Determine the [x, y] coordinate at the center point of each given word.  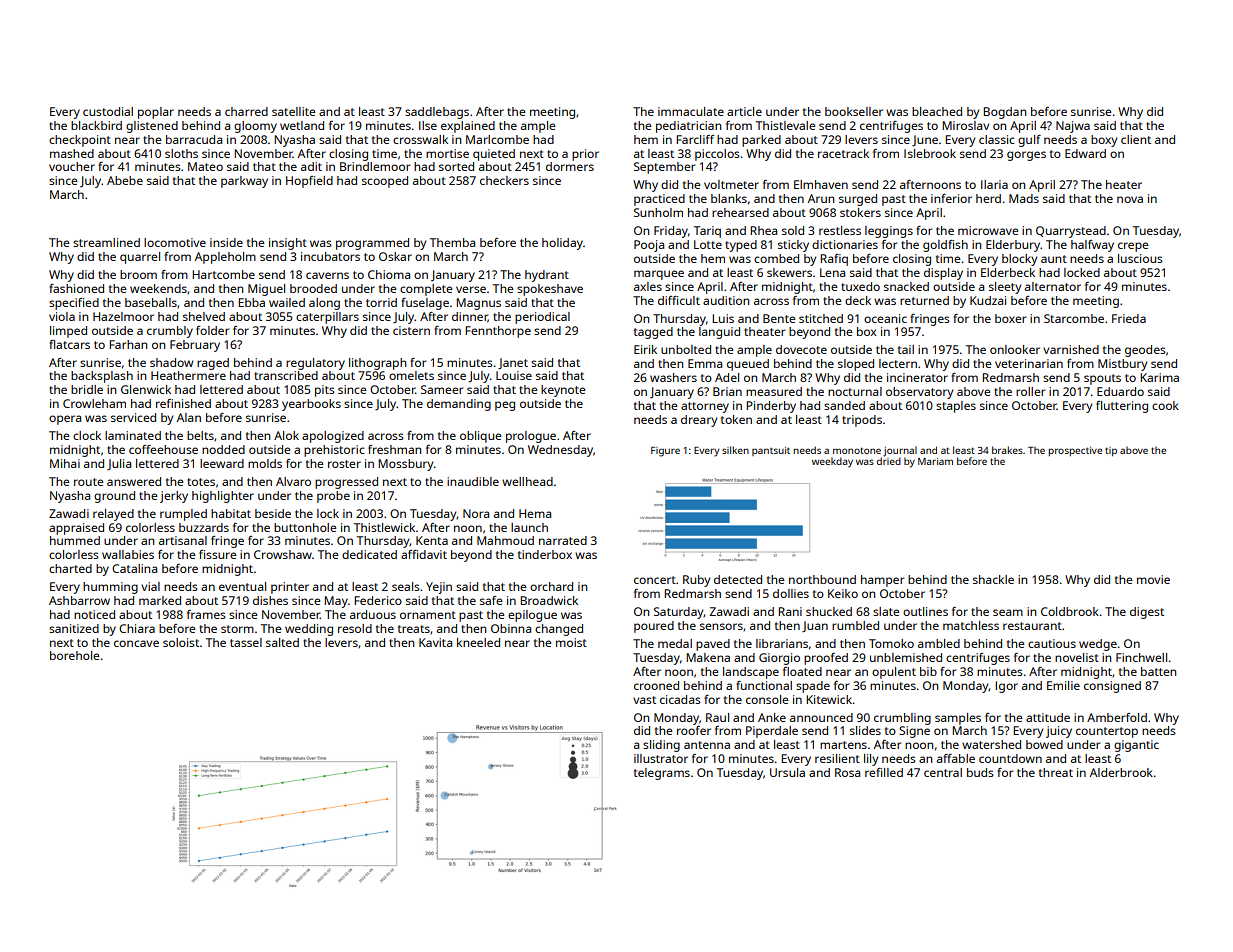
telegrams [662, 774]
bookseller [854, 111]
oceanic [885, 318]
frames [206, 614]
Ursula [787, 772]
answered [134, 481]
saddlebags [437, 113]
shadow [171, 362]
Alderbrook [1121, 772]
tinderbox [545, 554]
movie [1153, 579]
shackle [993, 579]
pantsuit [771, 451]
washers [673, 377]
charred [246, 111]
